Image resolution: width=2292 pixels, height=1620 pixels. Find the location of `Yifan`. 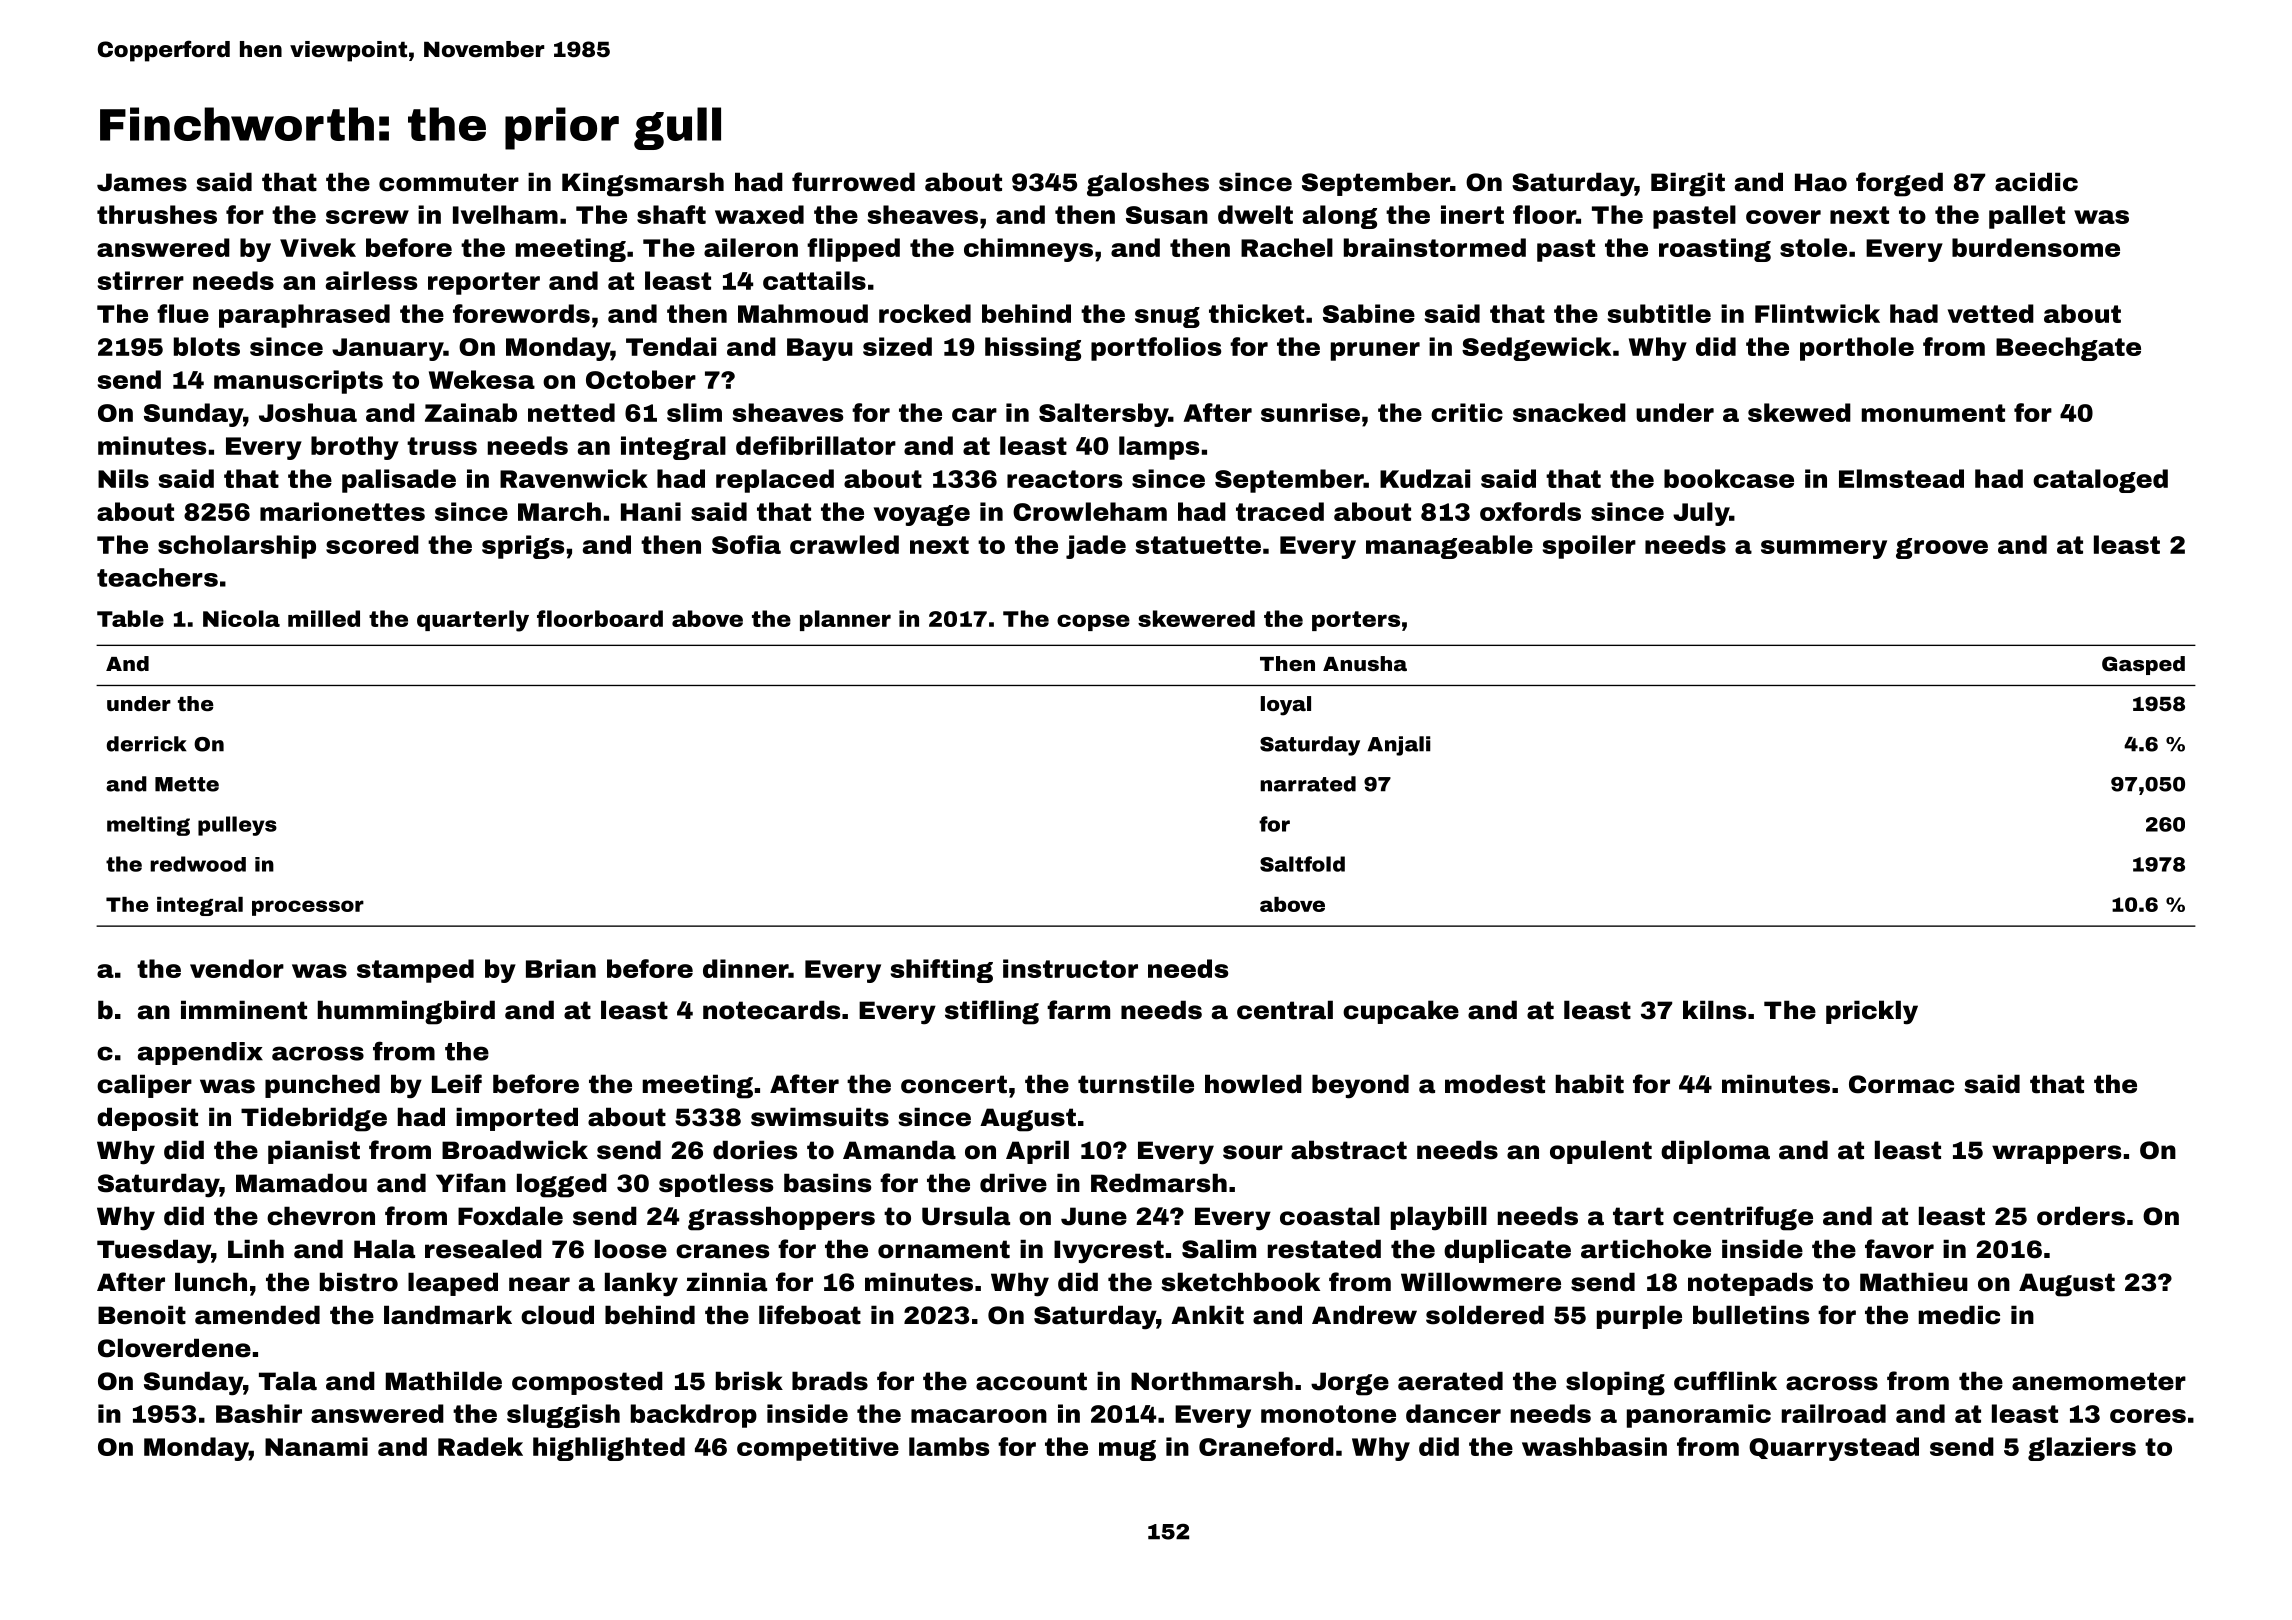

Yifan is located at coordinates (471, 1183).
